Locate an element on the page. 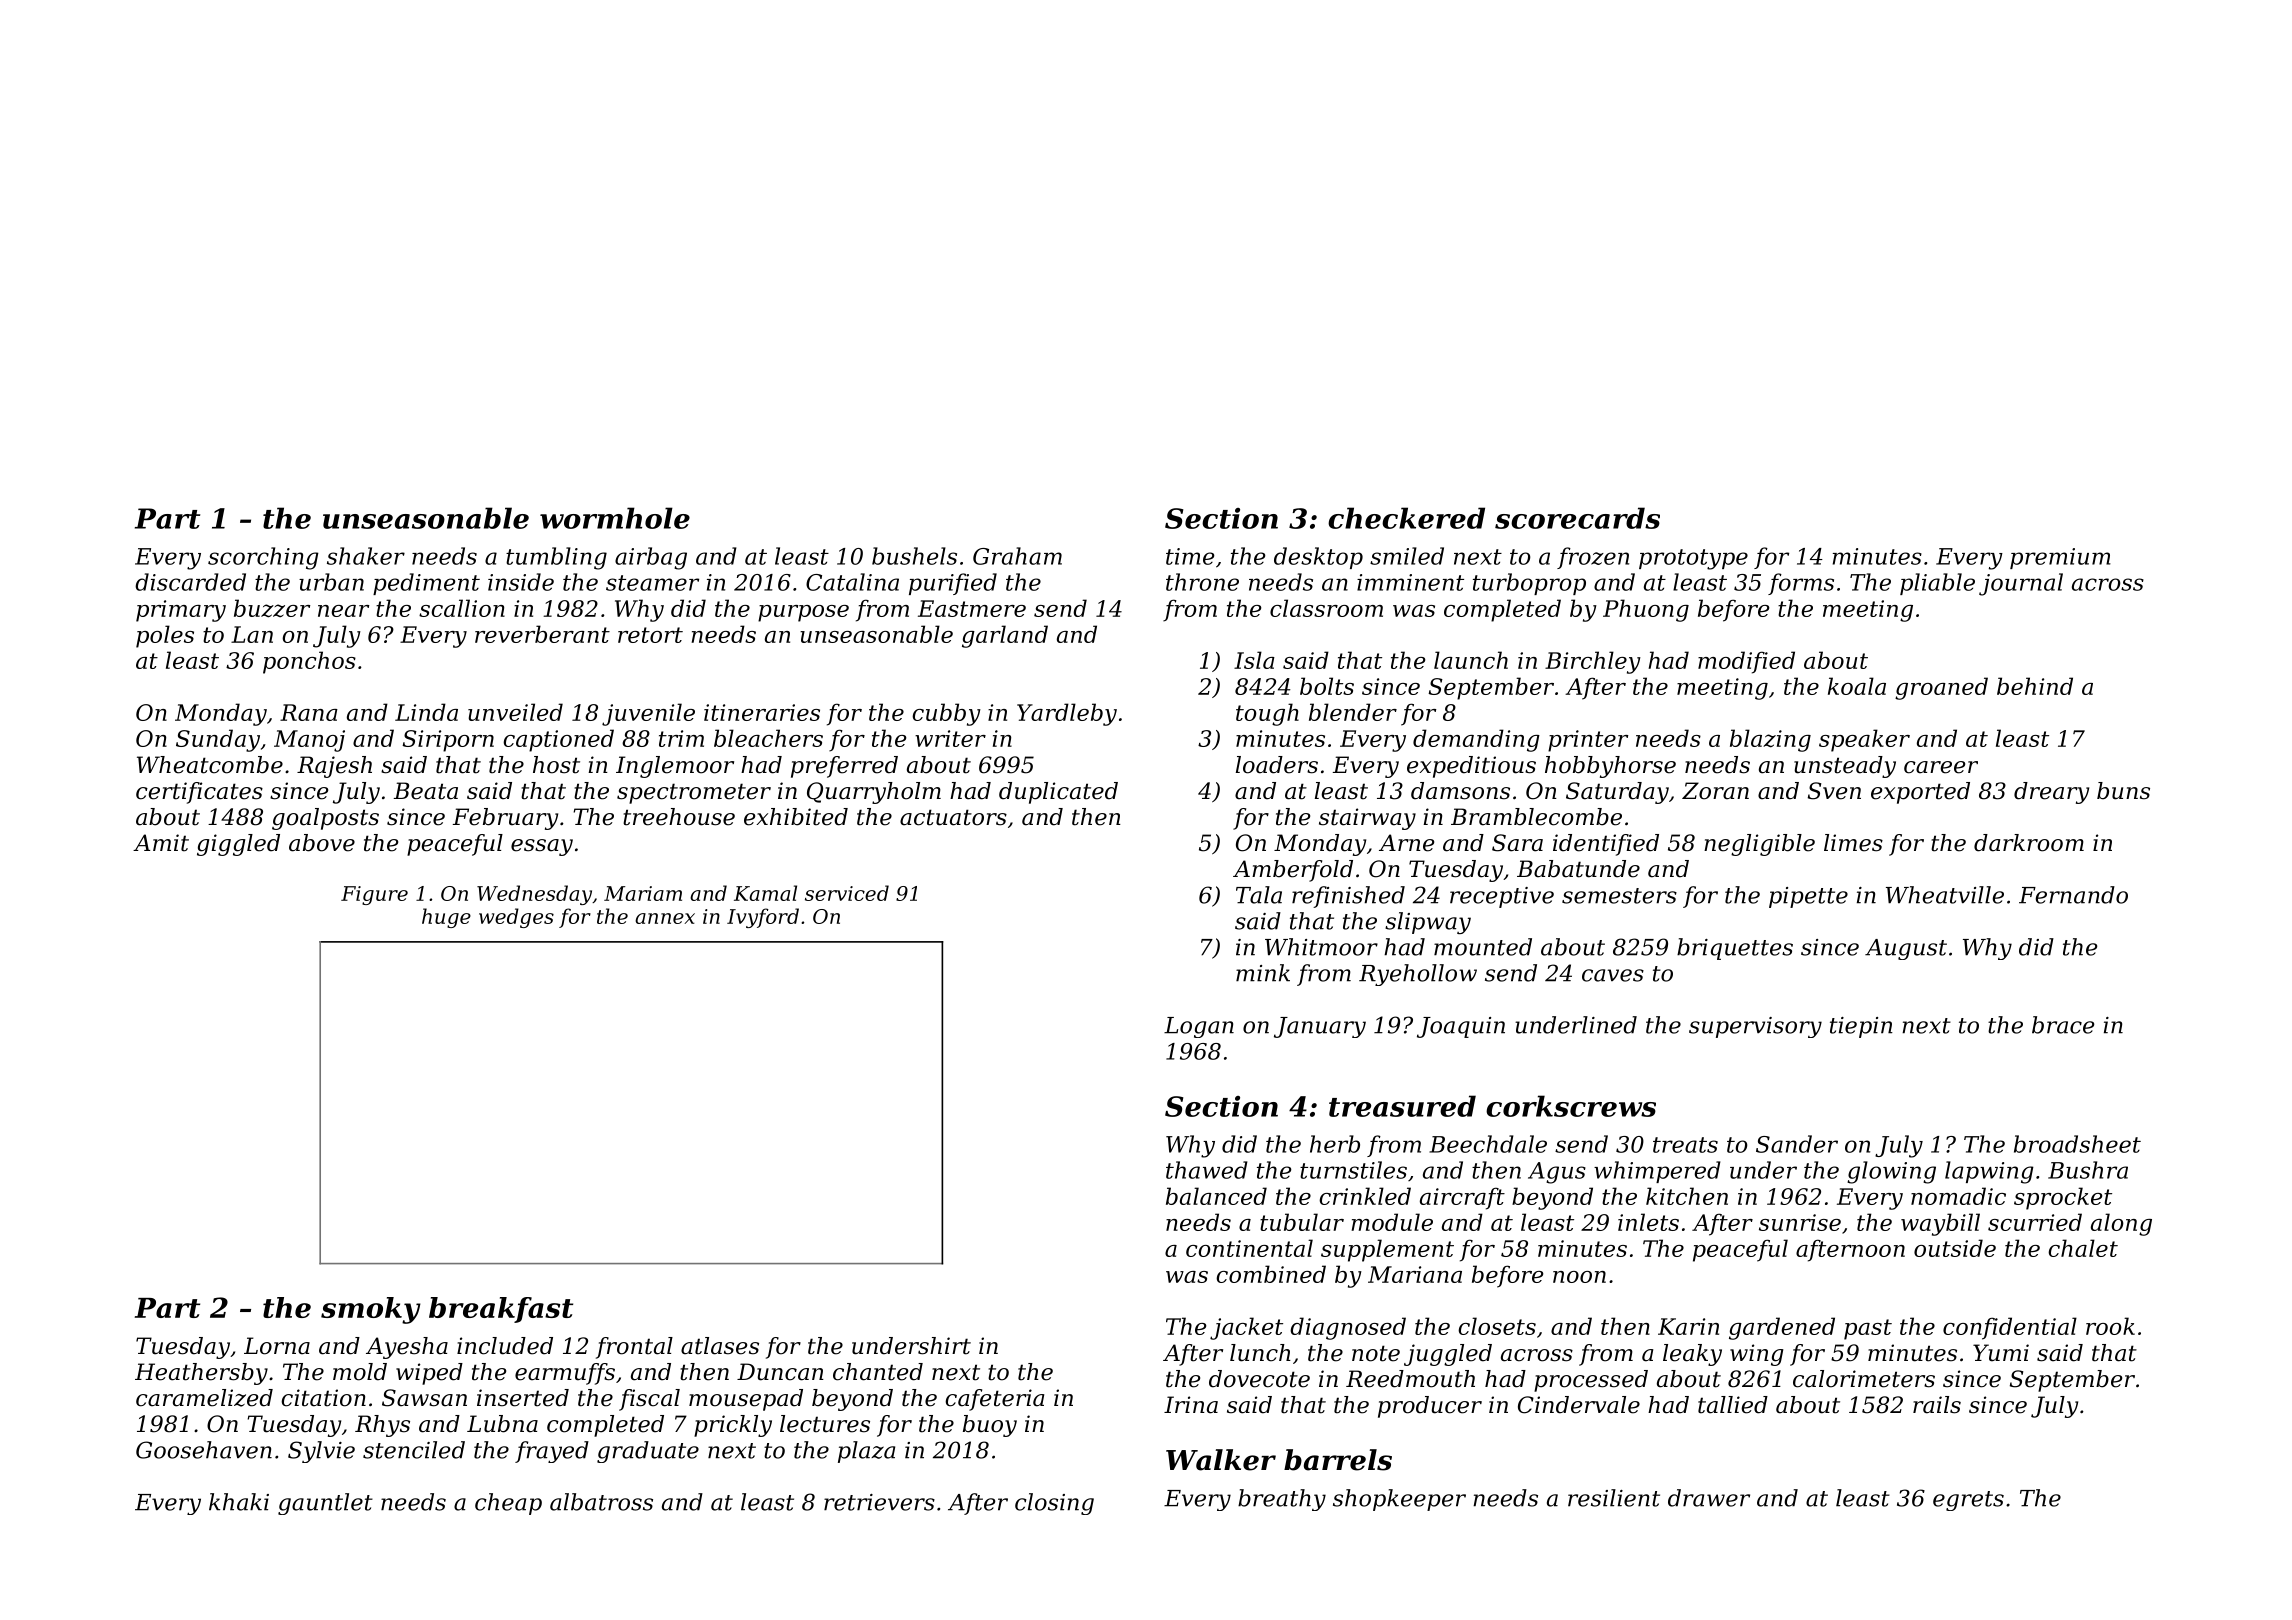 The width and height of the image is (2292, 1620). wormhole is located at coordinates (615, 518).
